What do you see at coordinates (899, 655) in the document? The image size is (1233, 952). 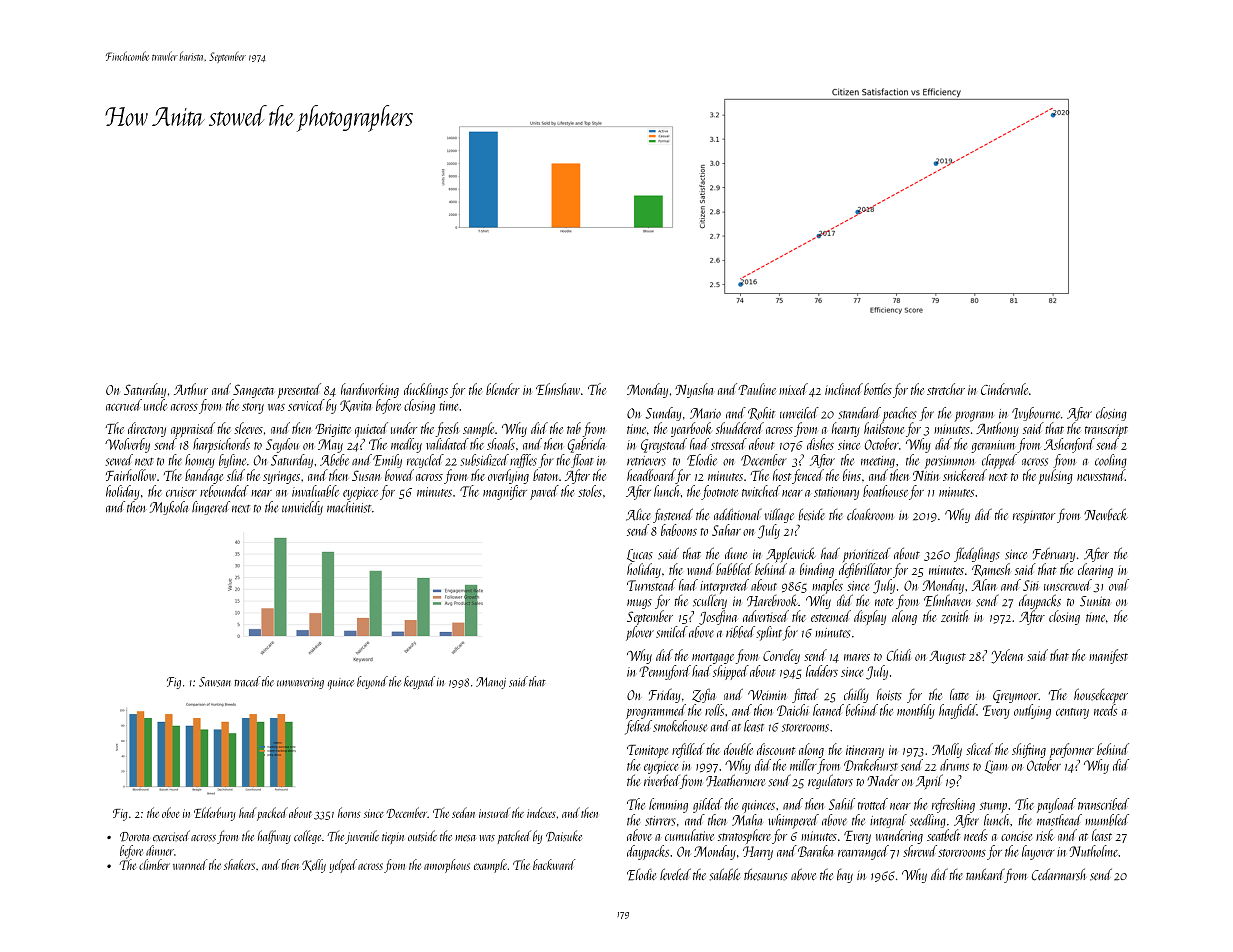 I see `Chidi` at bounding box center [899, 655].
